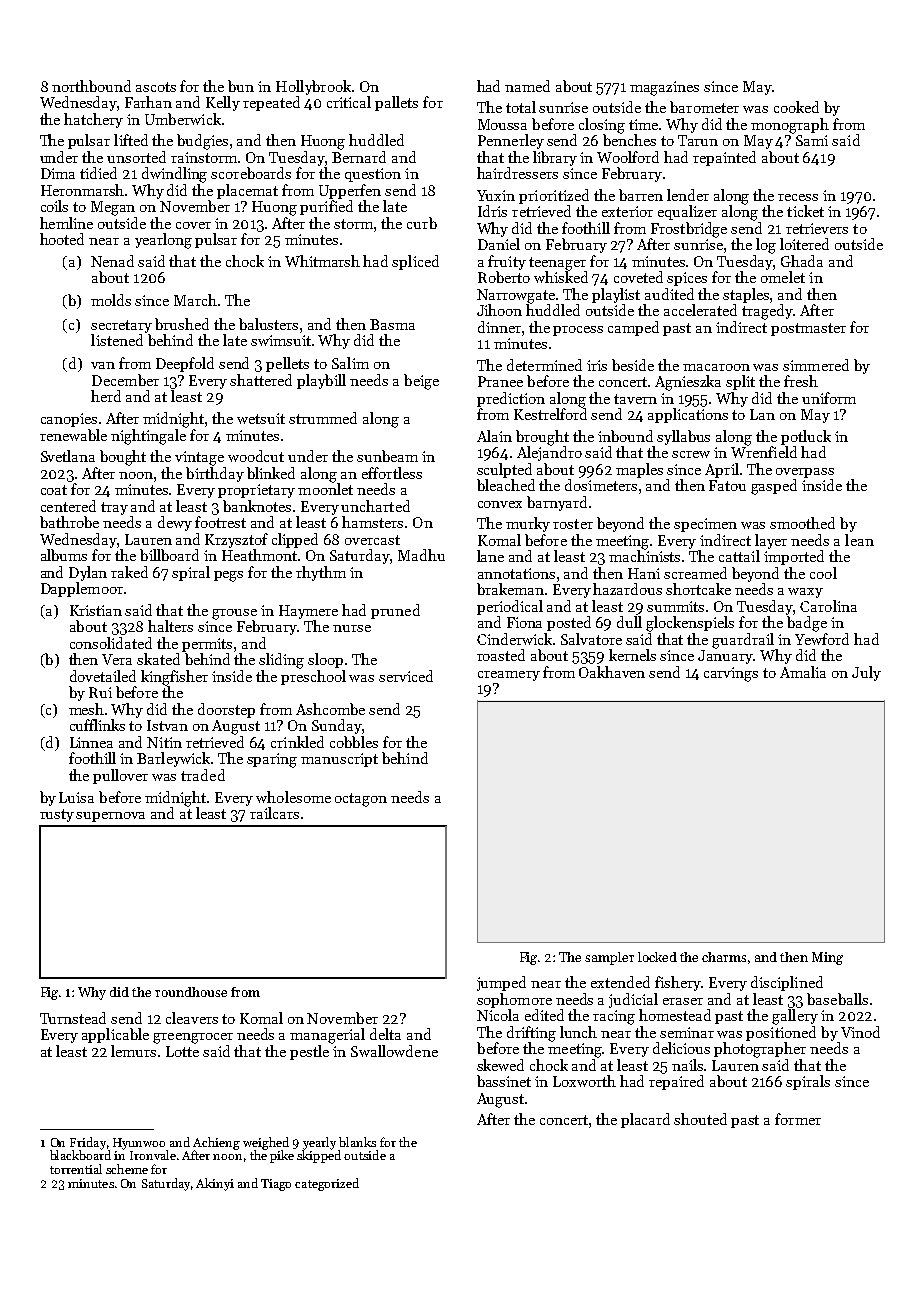  I want to click on former, so click(798, 1119).
